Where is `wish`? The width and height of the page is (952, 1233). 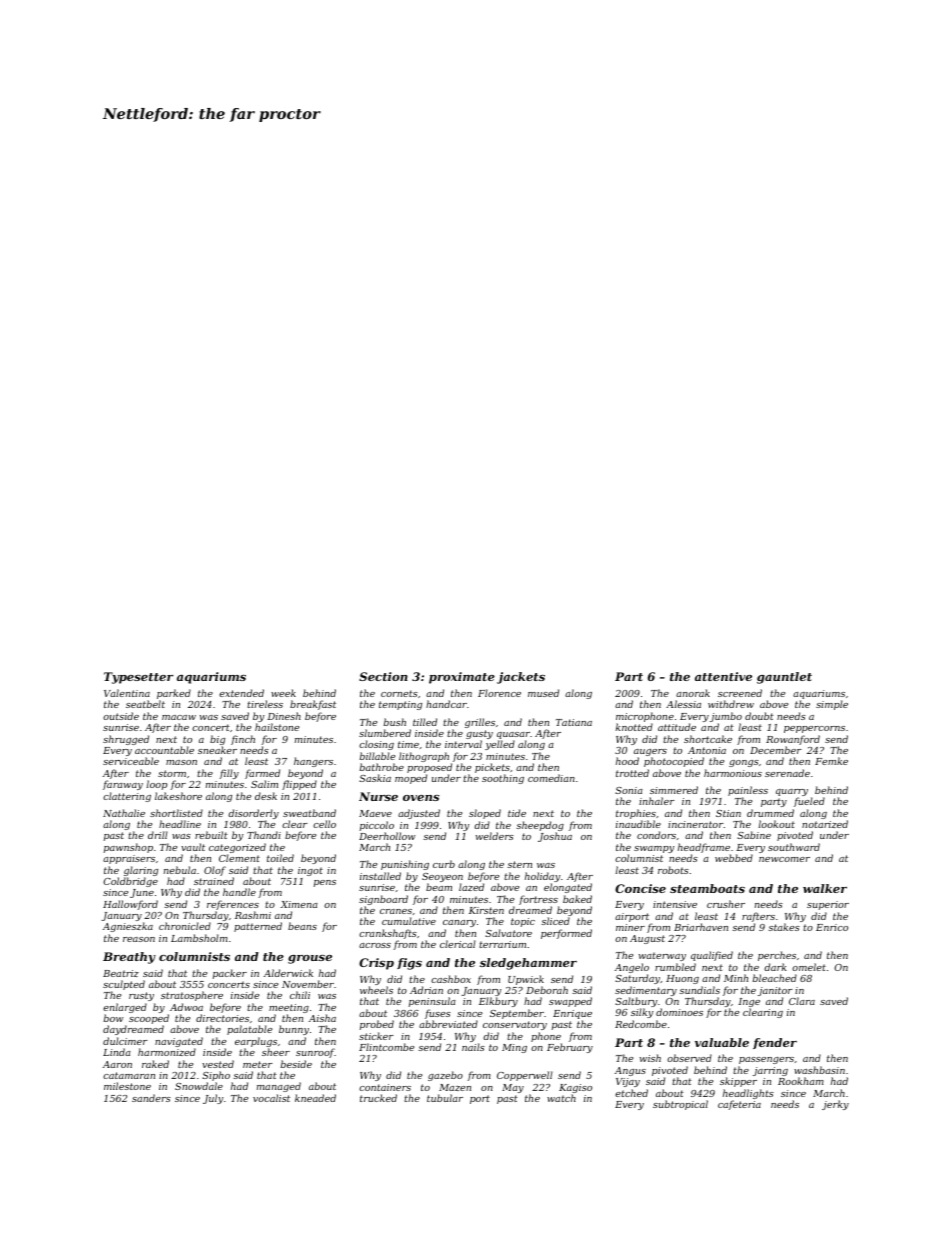 wish is located at coordinates (650, 1058).
